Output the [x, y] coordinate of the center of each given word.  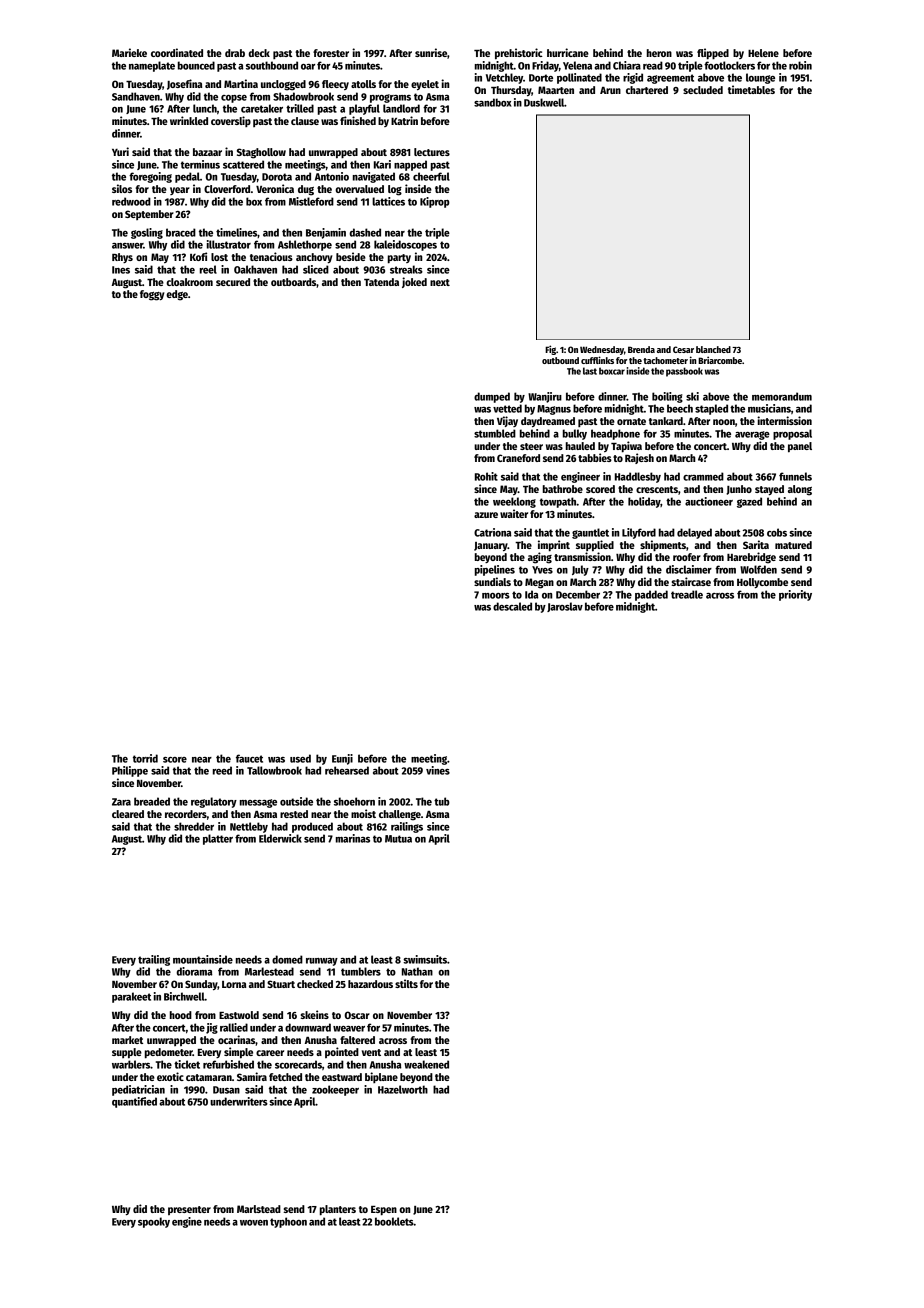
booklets [394, 1221]
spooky [154, 1222]
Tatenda [381, 282]
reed [222, 770]
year [180, 191]
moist [363, 813]
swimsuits [425, 959]
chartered [647, 90]
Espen [384, 1211]
